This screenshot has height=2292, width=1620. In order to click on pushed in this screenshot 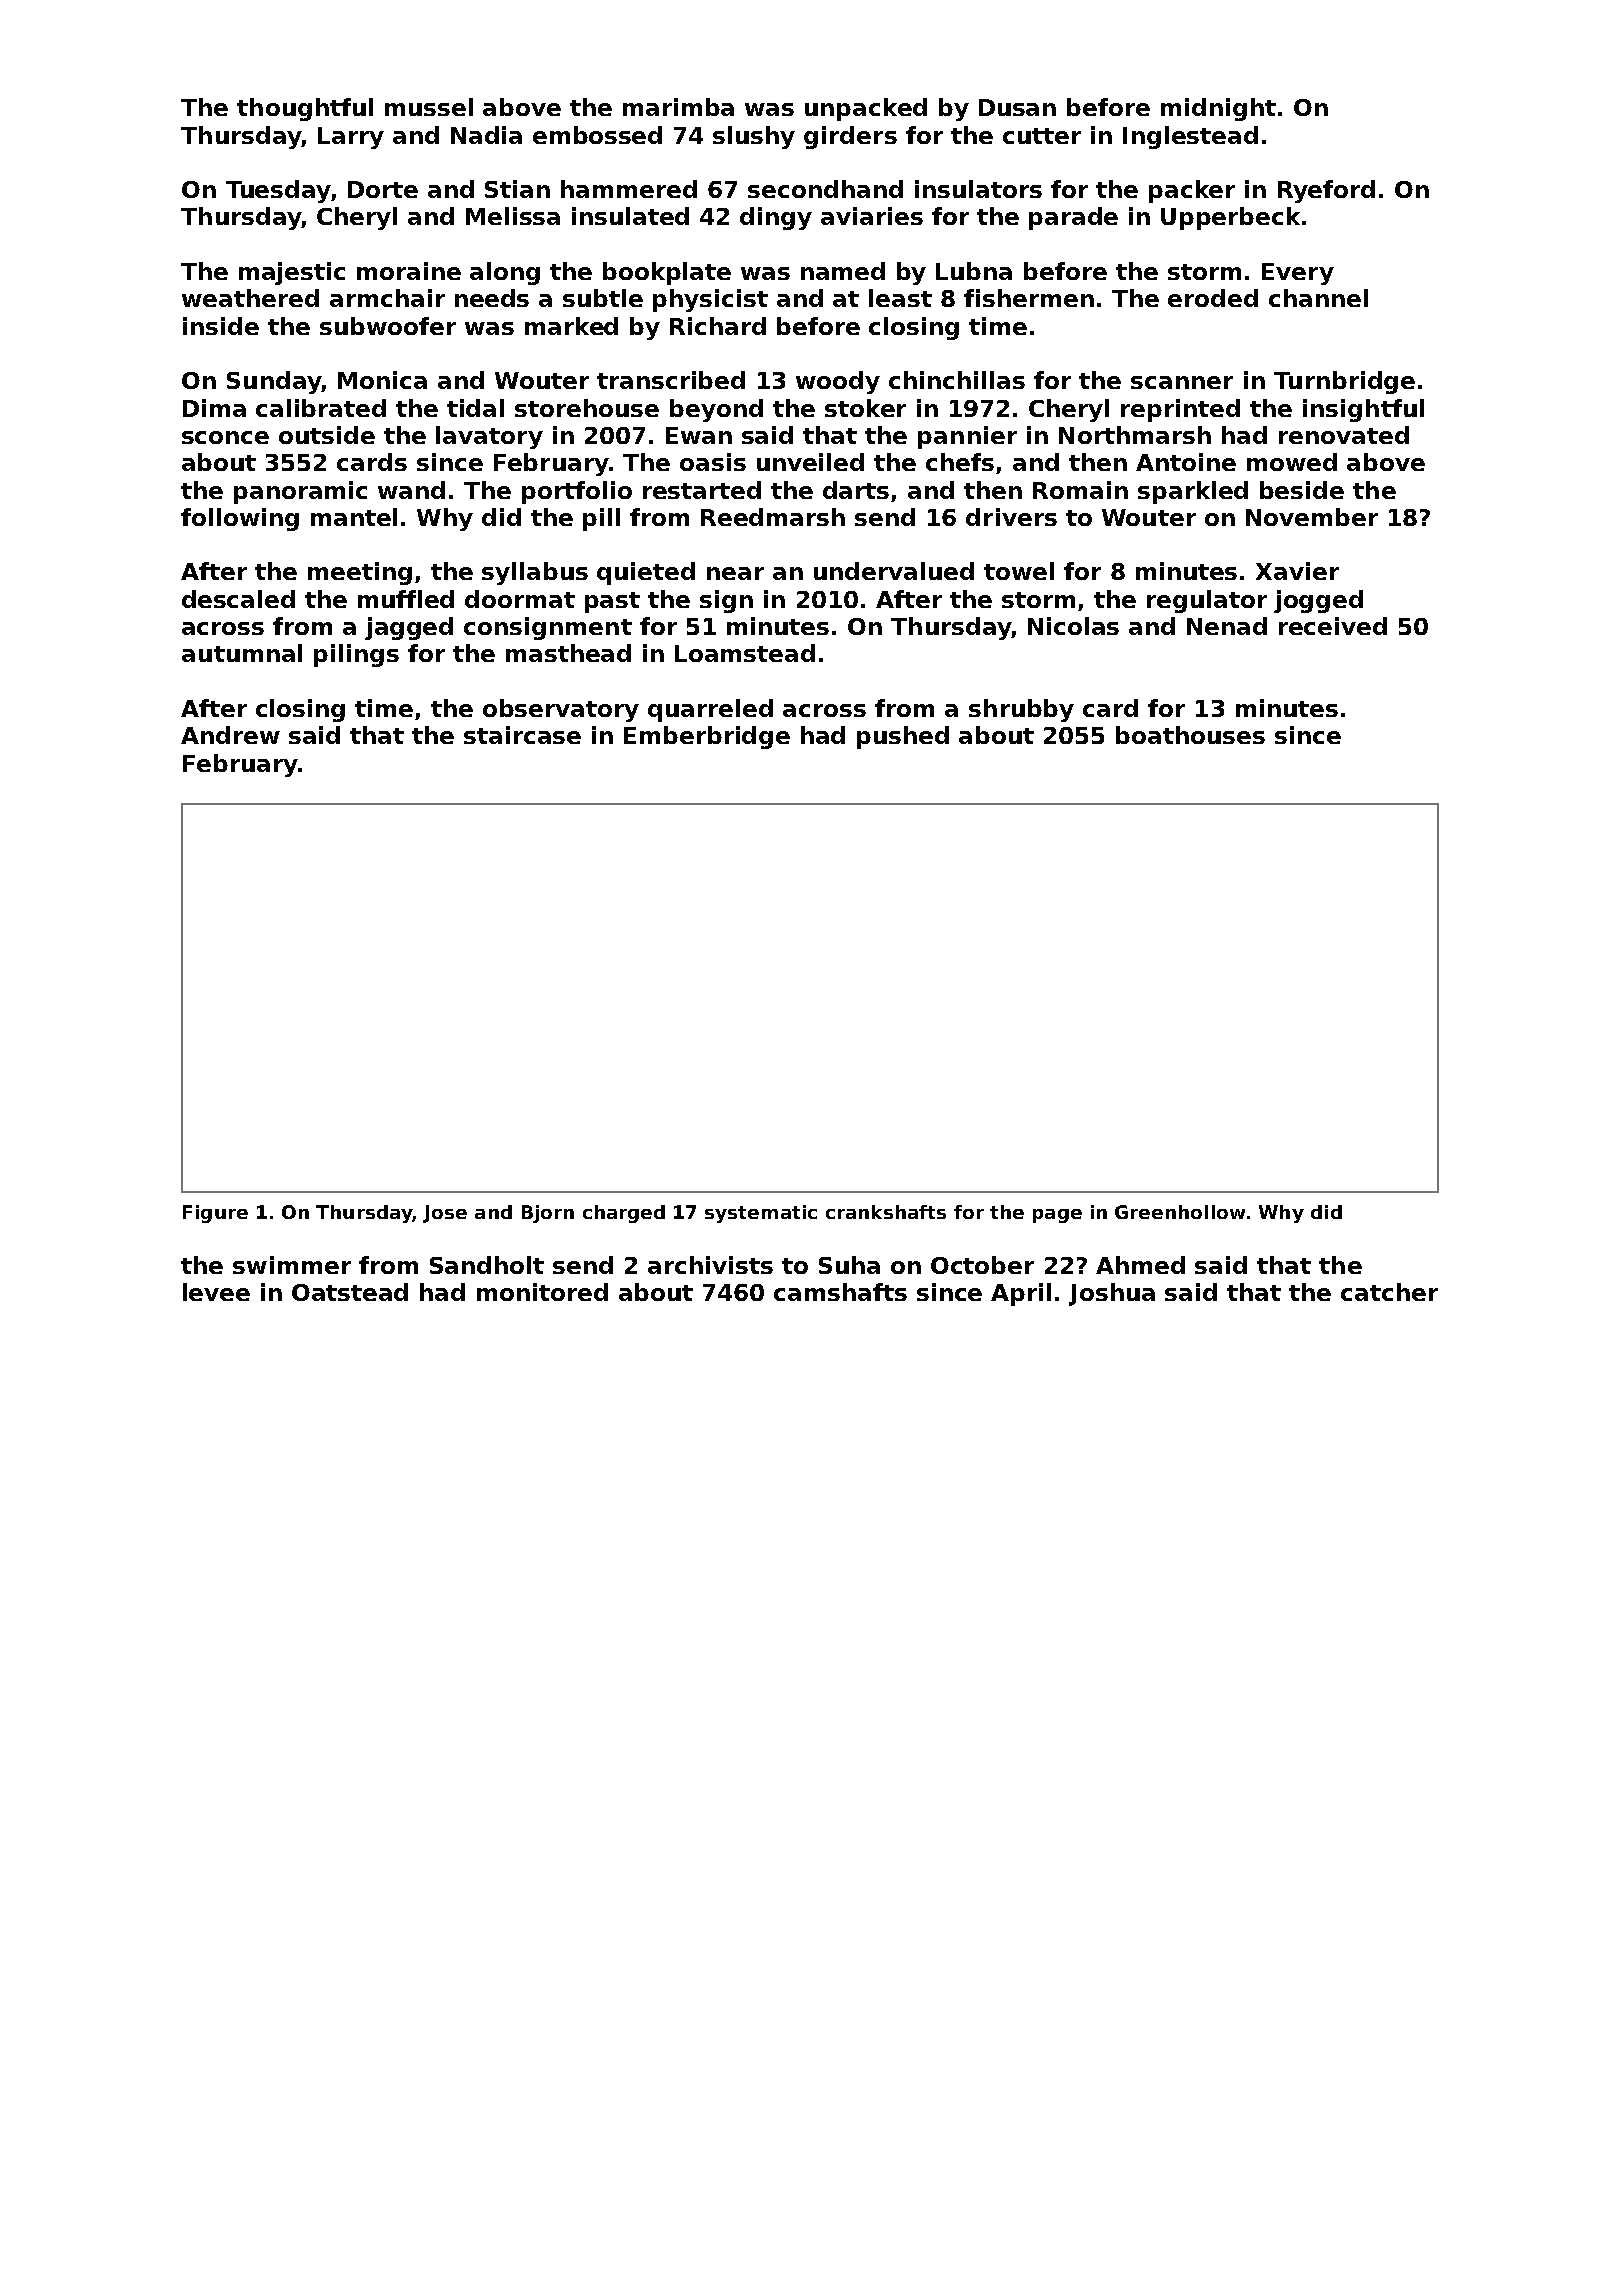, I will do `click(903, 737)`.
